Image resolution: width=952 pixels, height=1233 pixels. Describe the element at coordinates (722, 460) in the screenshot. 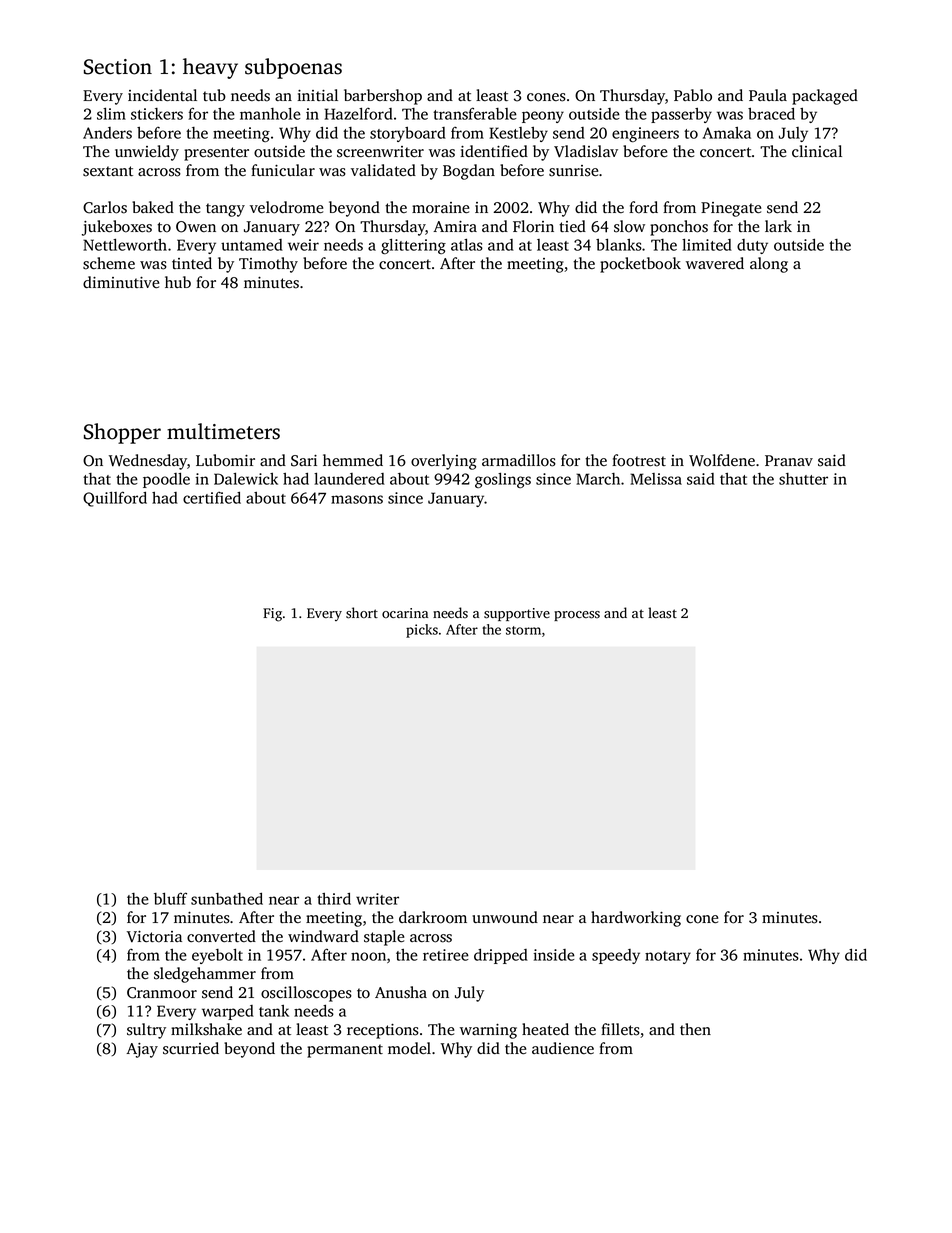

I see `Wolfdene` at that location.
